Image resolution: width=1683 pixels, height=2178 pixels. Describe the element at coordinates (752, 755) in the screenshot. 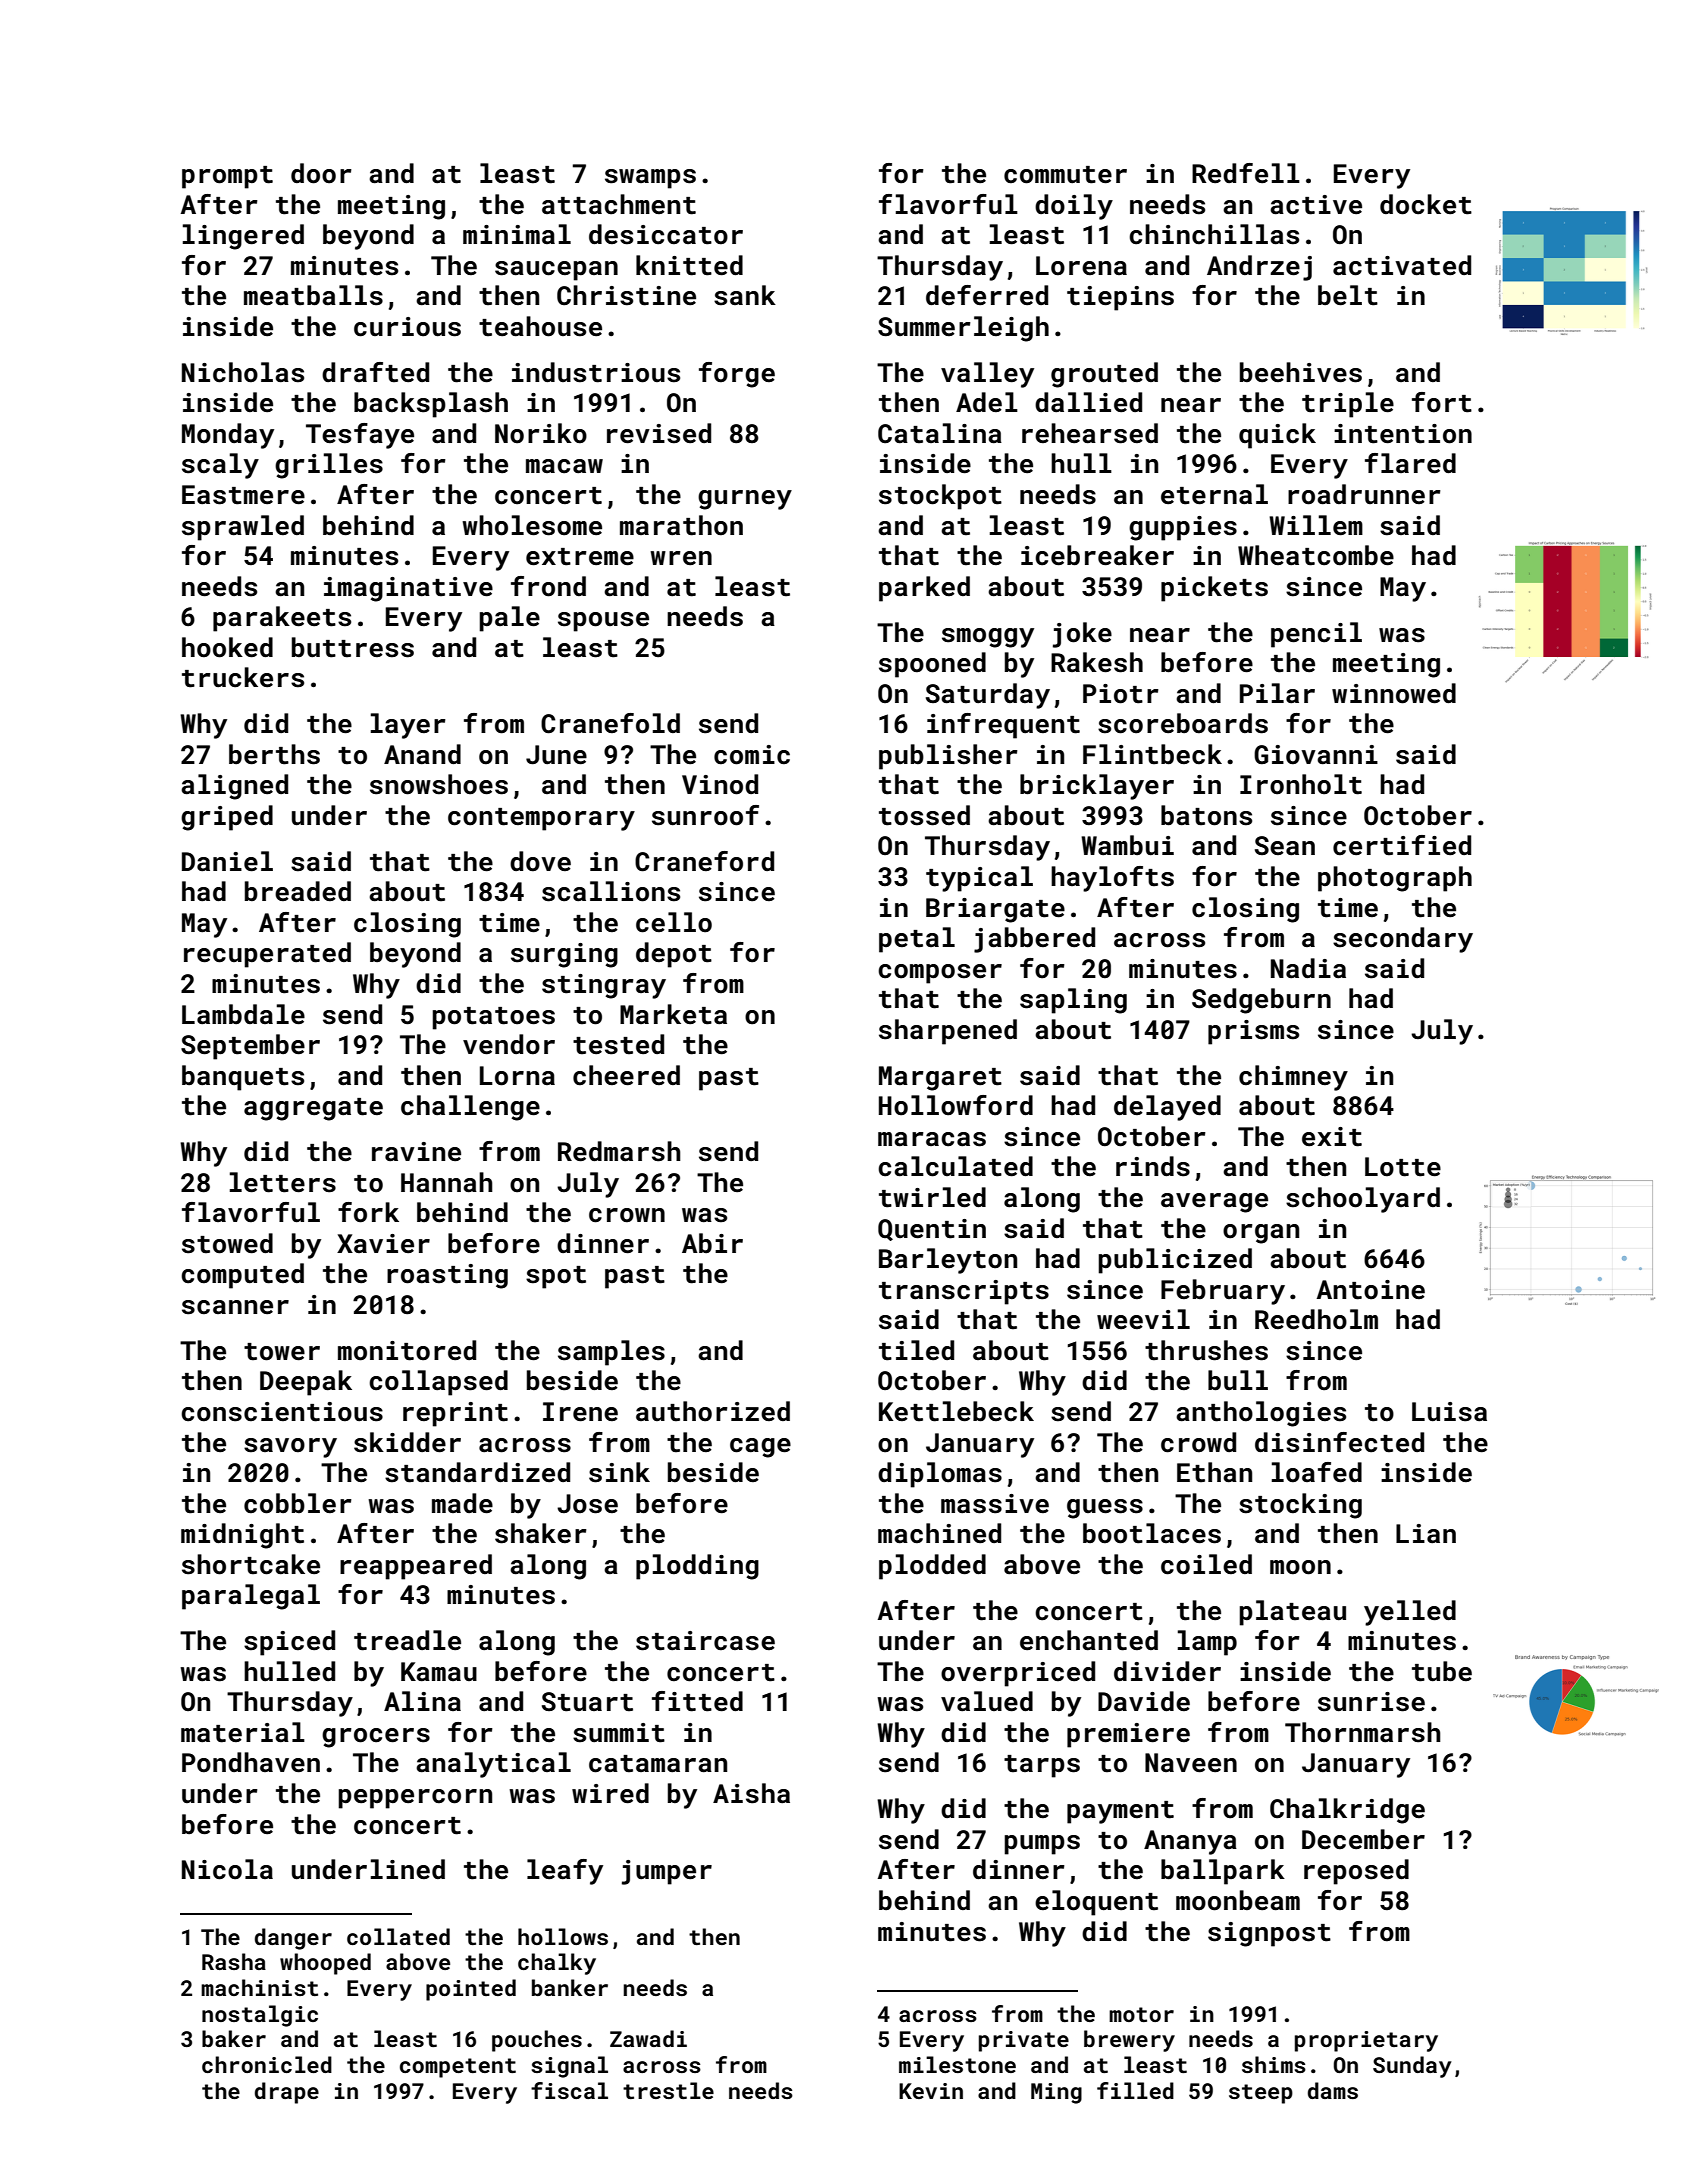

I see `comic` at that location.
